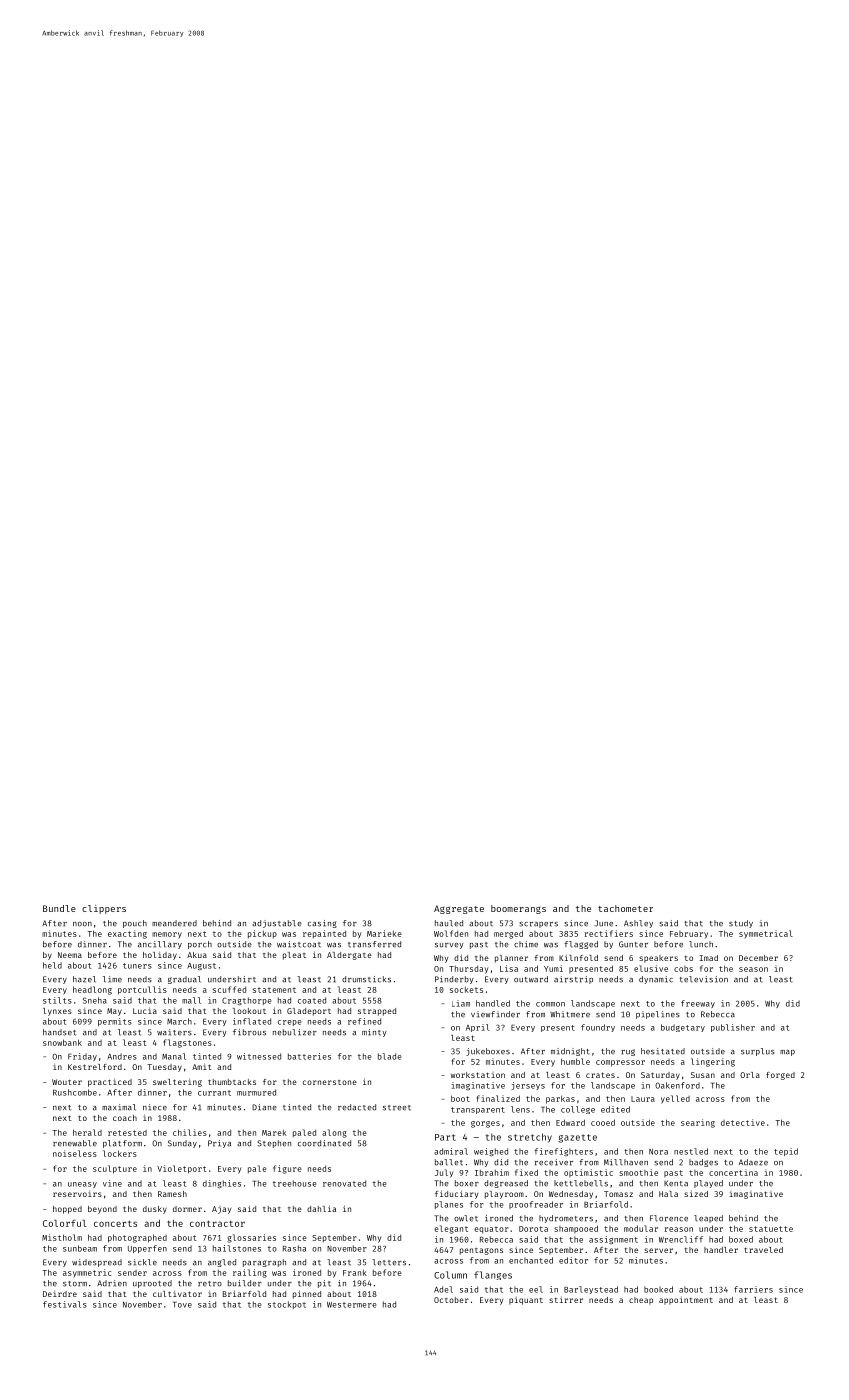 This screenshot has width=849, height=1400. Describe the element at coordinates (528, 1086) in the screenshot. I see `jerseys` at that location.
